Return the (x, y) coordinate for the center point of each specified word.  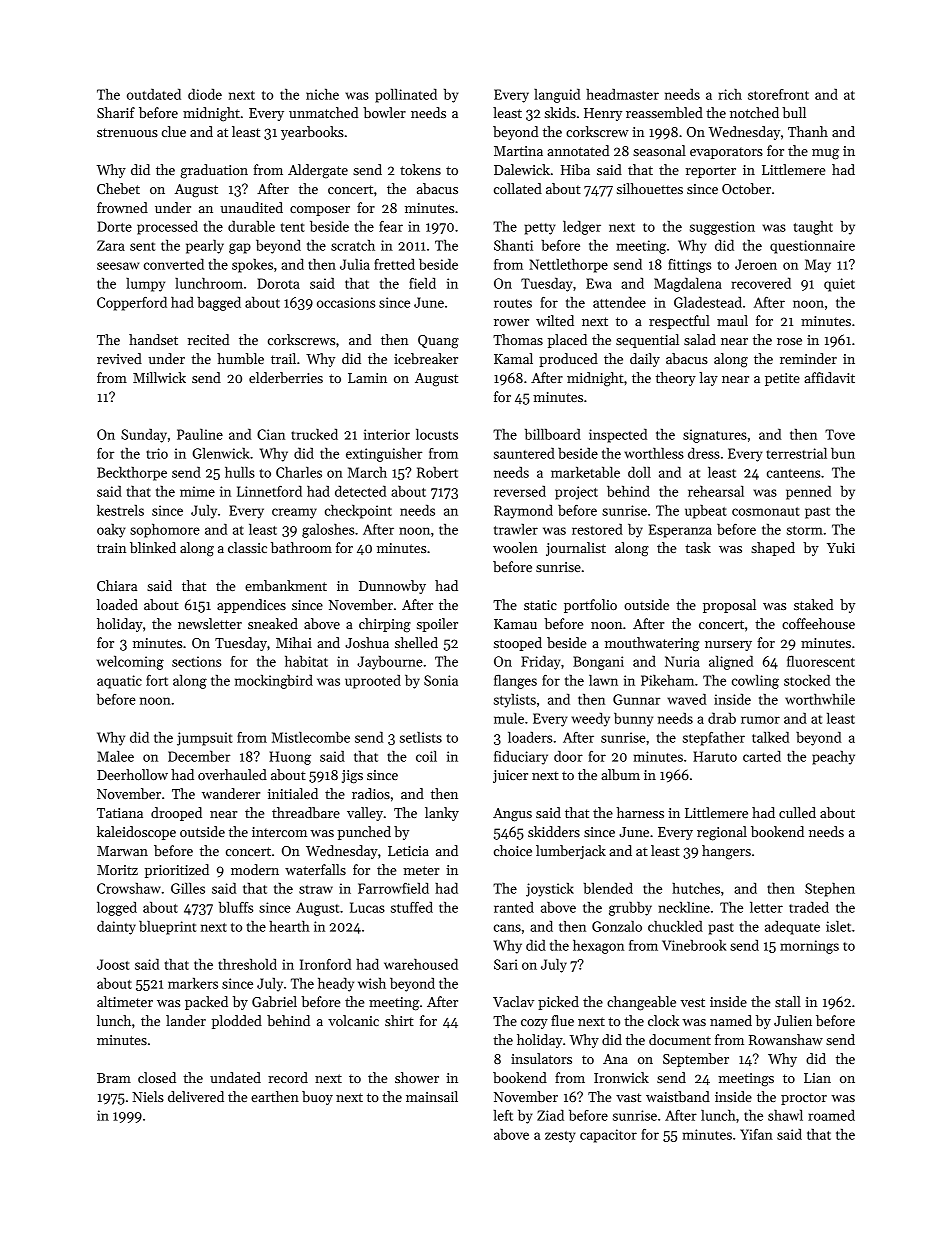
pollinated (406, 96)
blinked (153, 547)
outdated (154, 94)
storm (805, 530)
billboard (553, 434)
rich (730, 94)
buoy (317, 1098)
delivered (196, 1096)
